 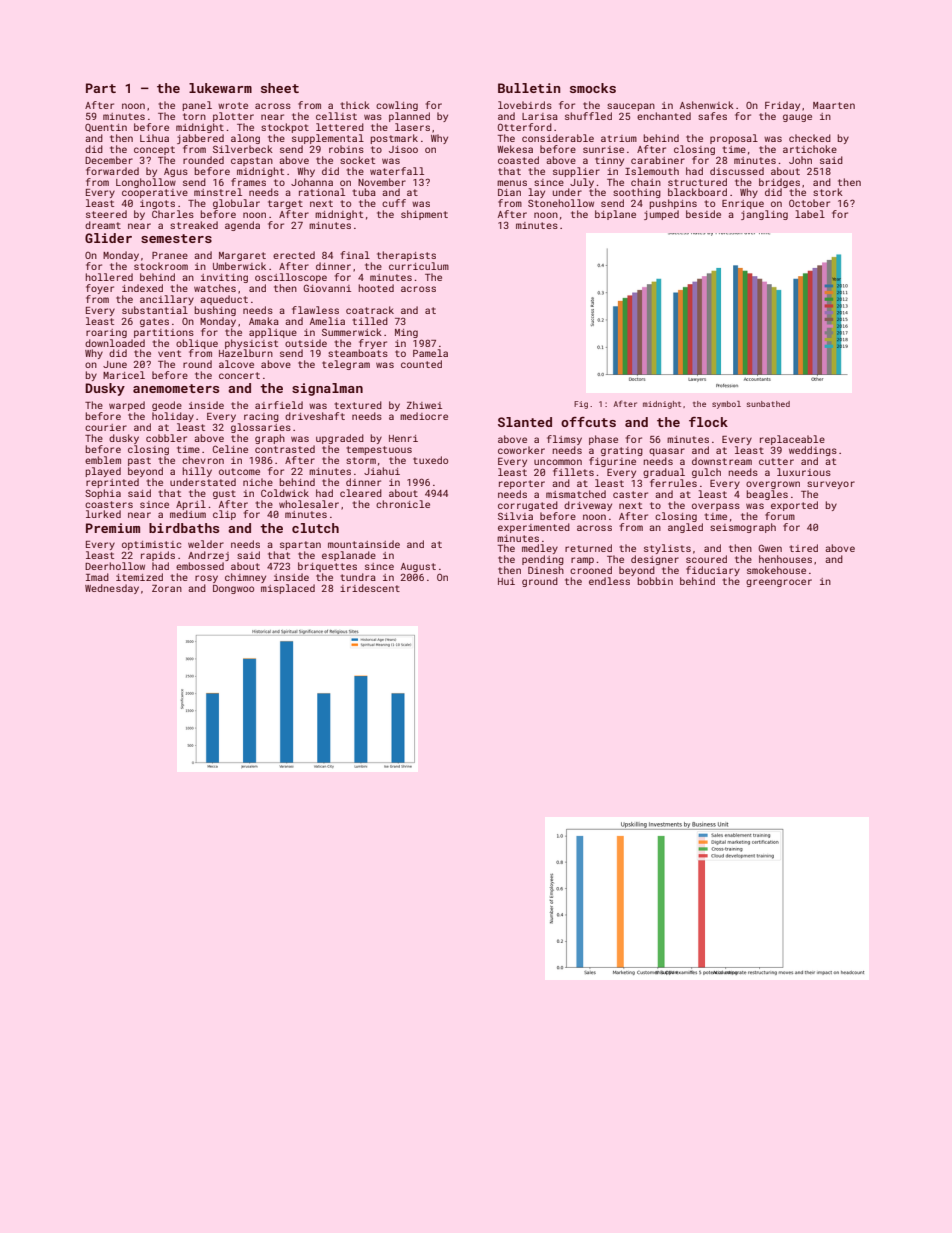 What do you see at coordinates (588, 422) in the image?
I see `offcuts` at bounding box center [588, 422].
